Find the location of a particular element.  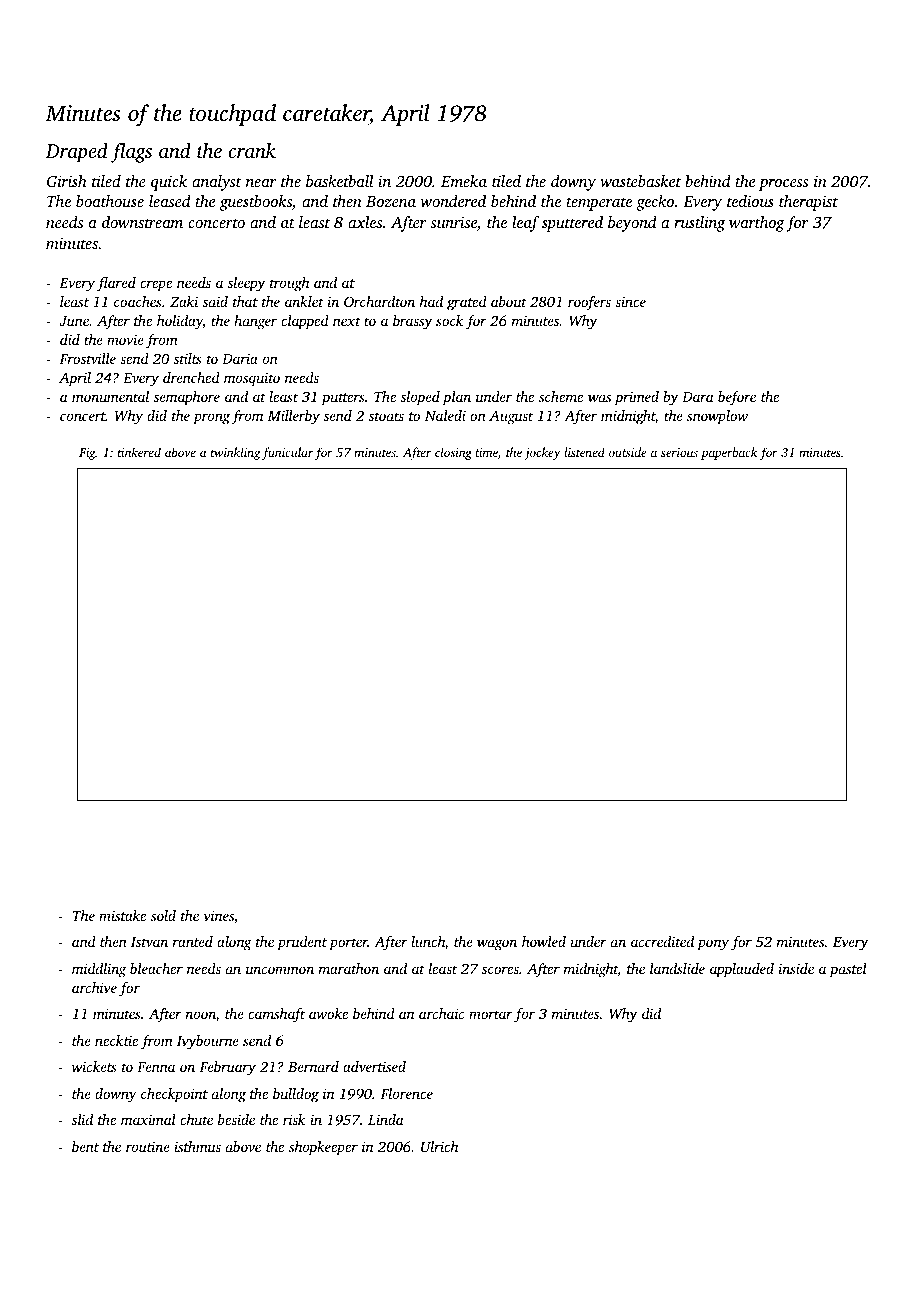

vines is located at coordinates (219, 915).
